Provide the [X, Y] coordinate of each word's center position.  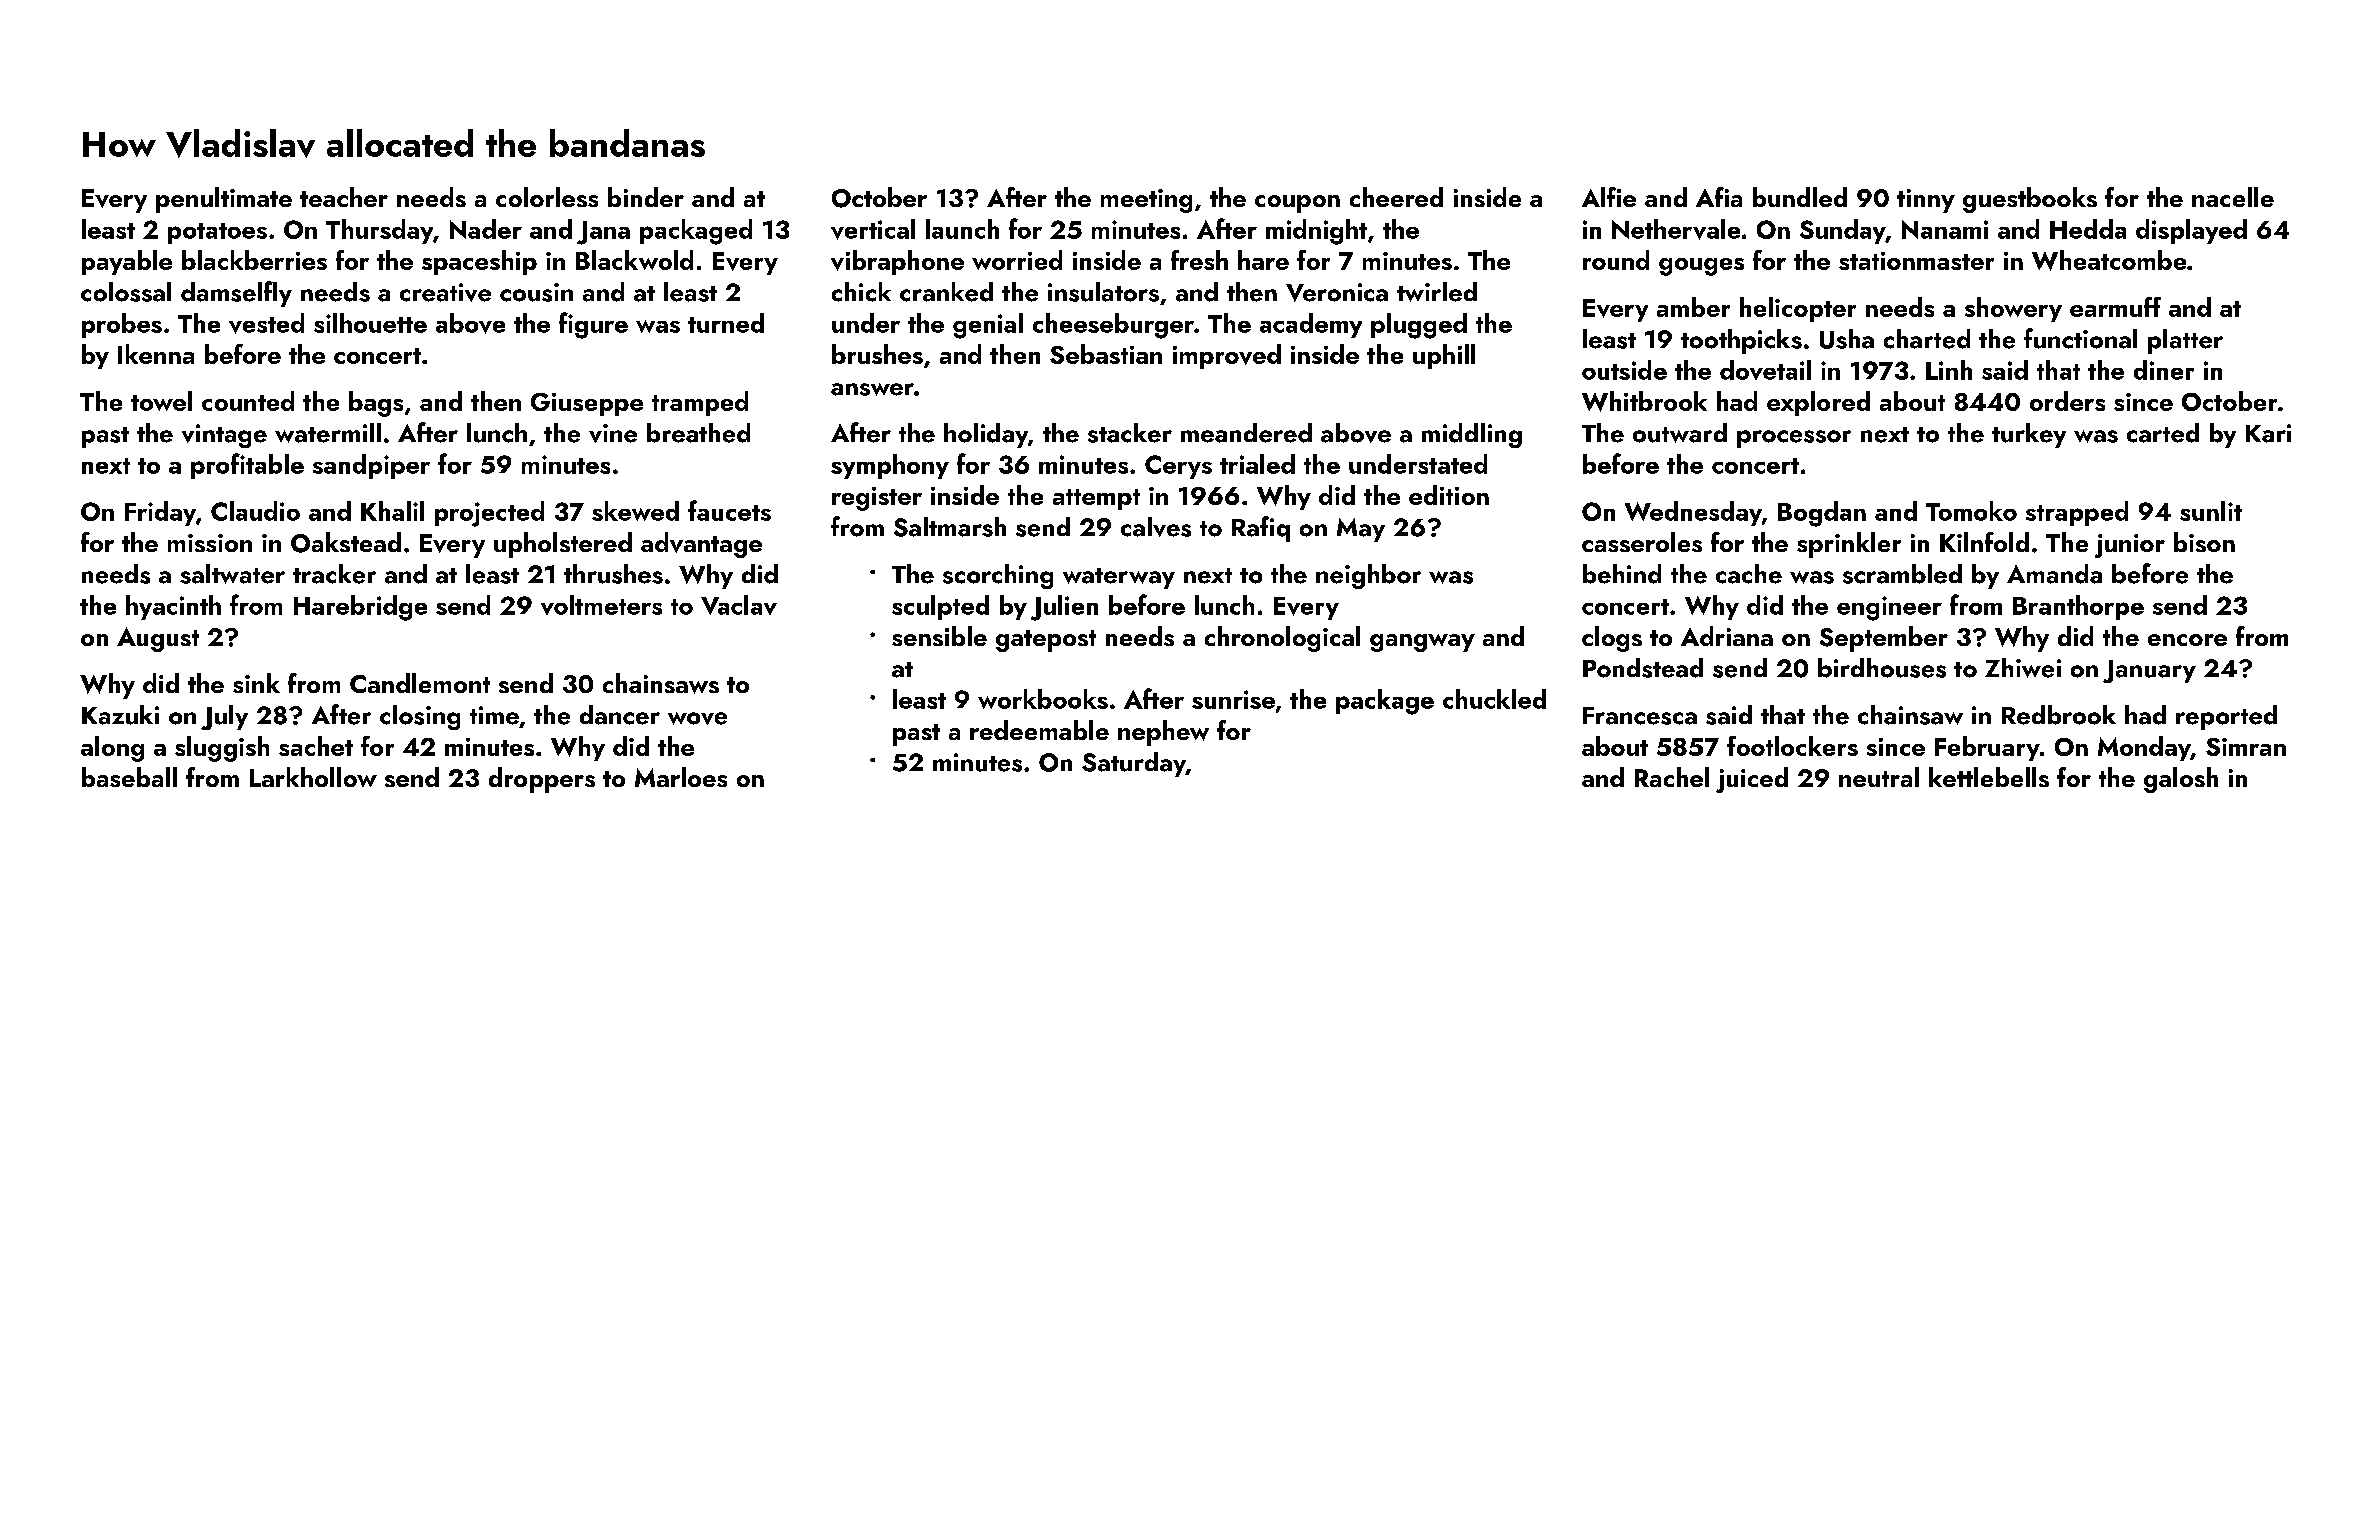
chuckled [1494, 699]
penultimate [224, 200]
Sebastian [1106, 354]
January [2149, 671]
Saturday [1134, 764]
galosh [2181, 780]
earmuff [2115, 307]
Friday [160, 513]
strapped [2077, 513]
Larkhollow [313, 777]
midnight [1316, 232]
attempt [1096, 499]
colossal [126, 292]
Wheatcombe [2109, 260]
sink [256, 683]
